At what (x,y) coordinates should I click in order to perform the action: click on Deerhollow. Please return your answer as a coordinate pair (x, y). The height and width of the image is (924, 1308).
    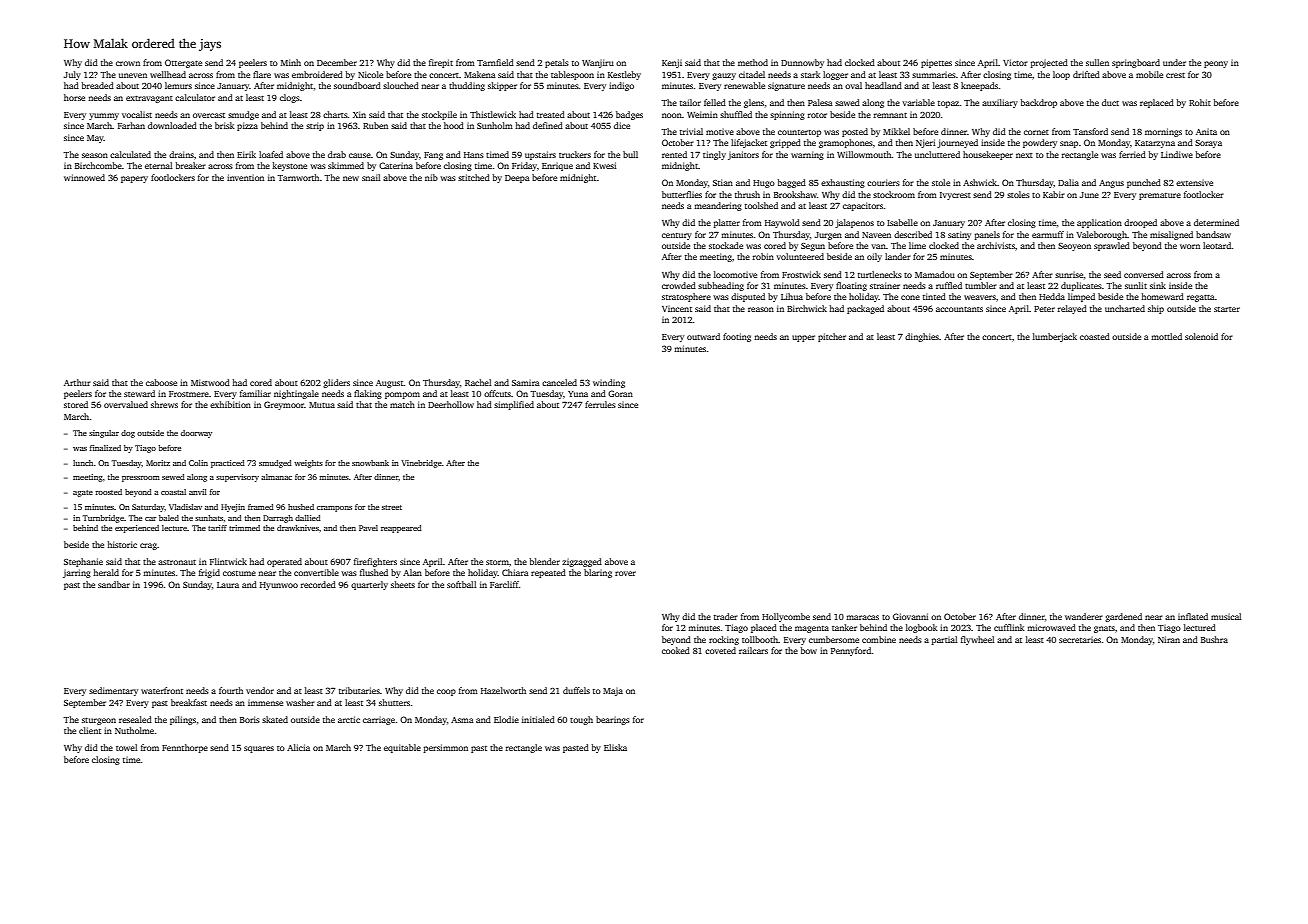
    Looking at the image, I should click on (451, 404).
